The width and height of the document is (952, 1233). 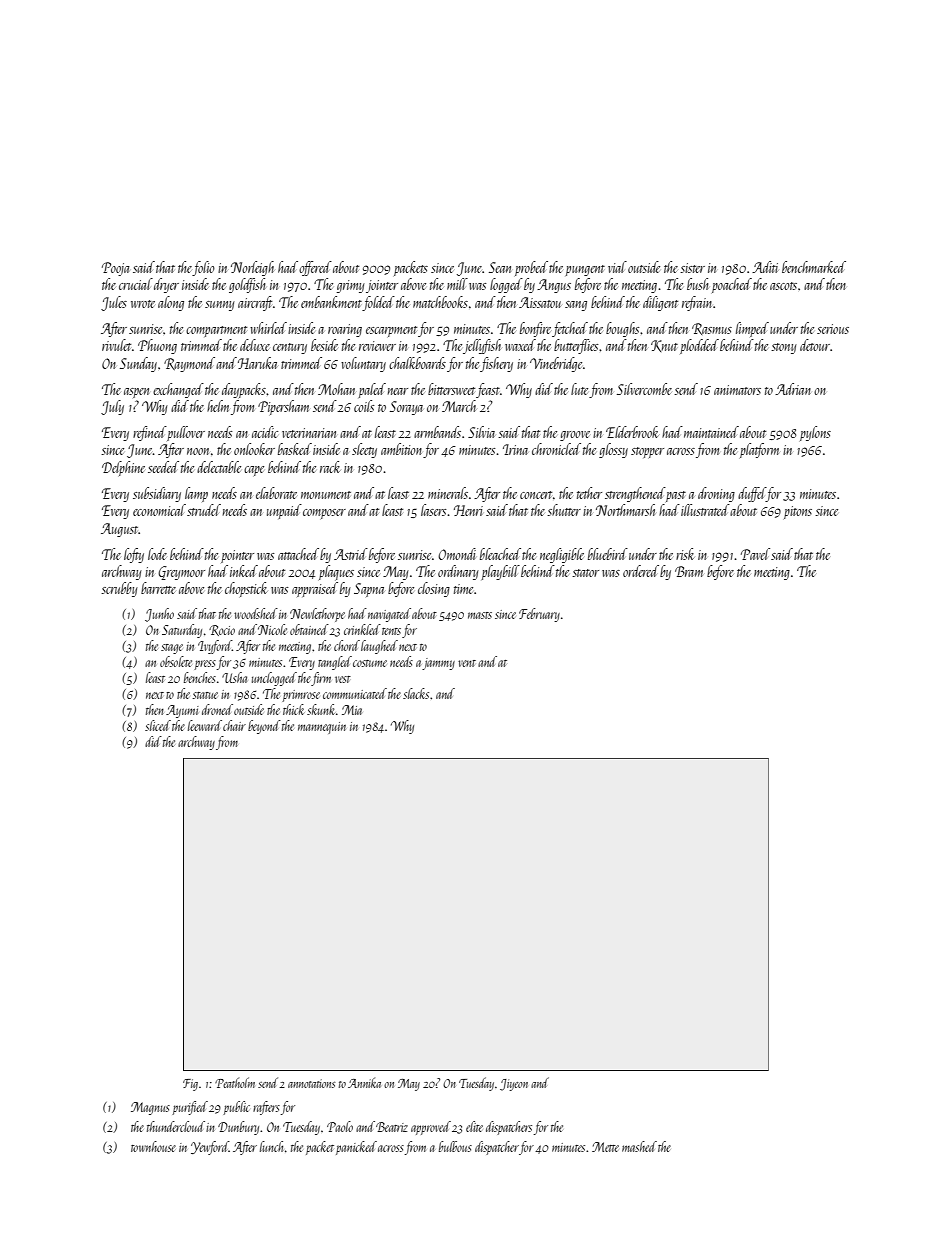 I want to click on Fig, so click(x=190, y=1085).
